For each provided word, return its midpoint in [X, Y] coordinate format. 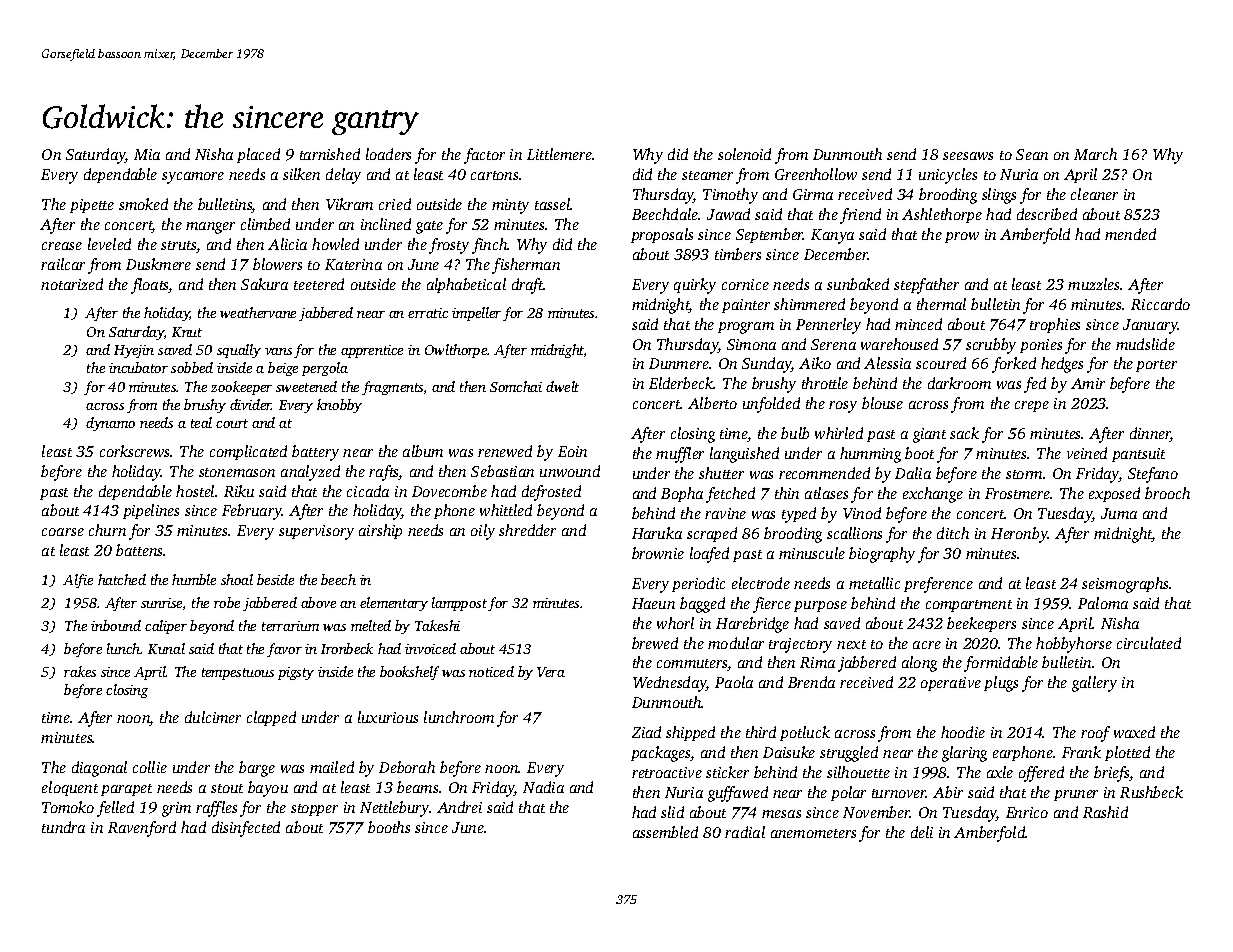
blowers [277, 264]
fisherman [526, 266]
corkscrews [135, 451]
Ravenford [142, 829]
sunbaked [858, 284]
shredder [527, 530]
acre [927, 645]
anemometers [813, 833]
